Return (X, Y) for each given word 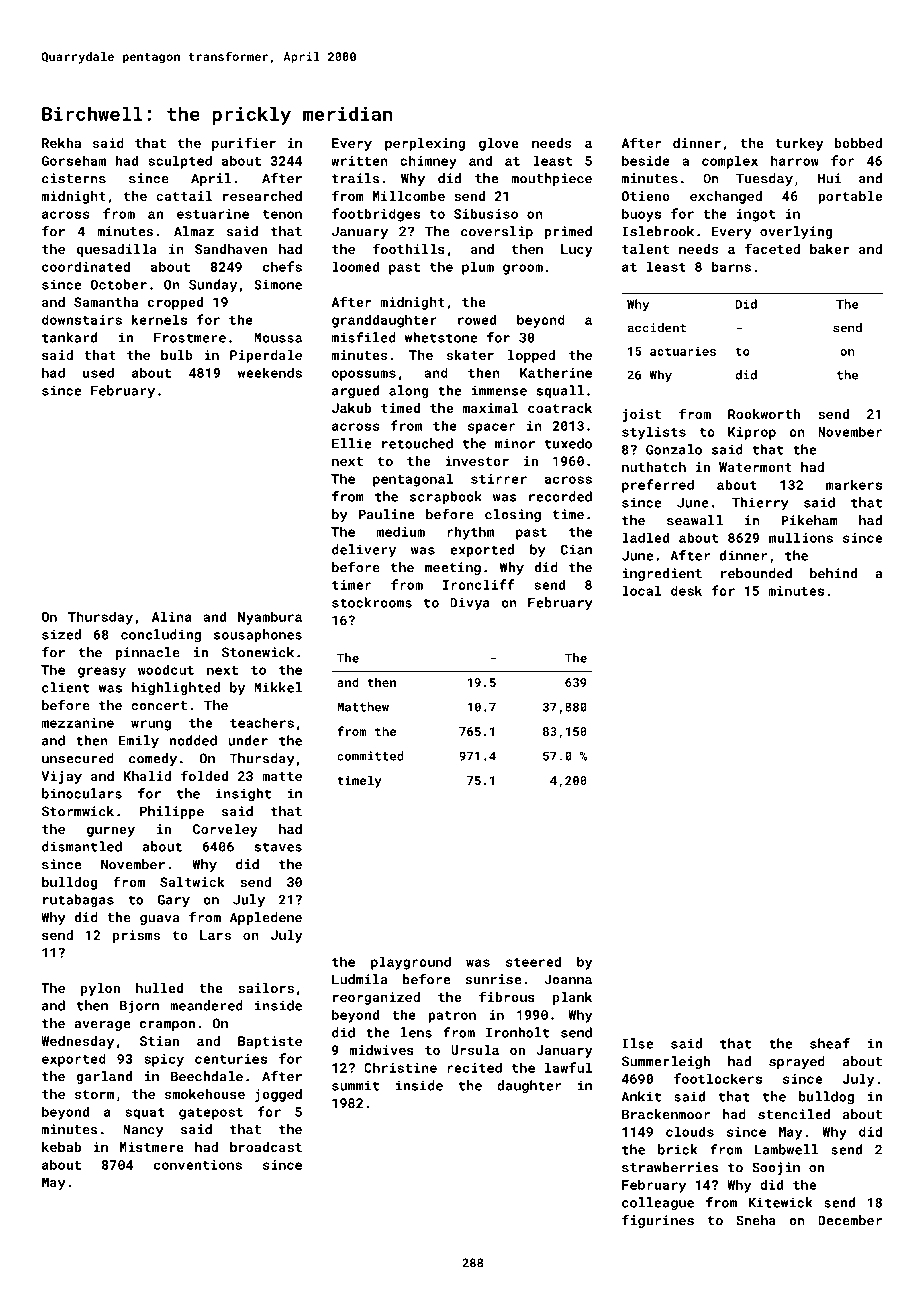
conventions (198, 1165)
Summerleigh (666, 1062)
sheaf (830, 1043)
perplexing (425, 144)
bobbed (858, 143)
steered (533, 961)
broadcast (266, 1147)
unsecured (78, 758)
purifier (244, 144)
